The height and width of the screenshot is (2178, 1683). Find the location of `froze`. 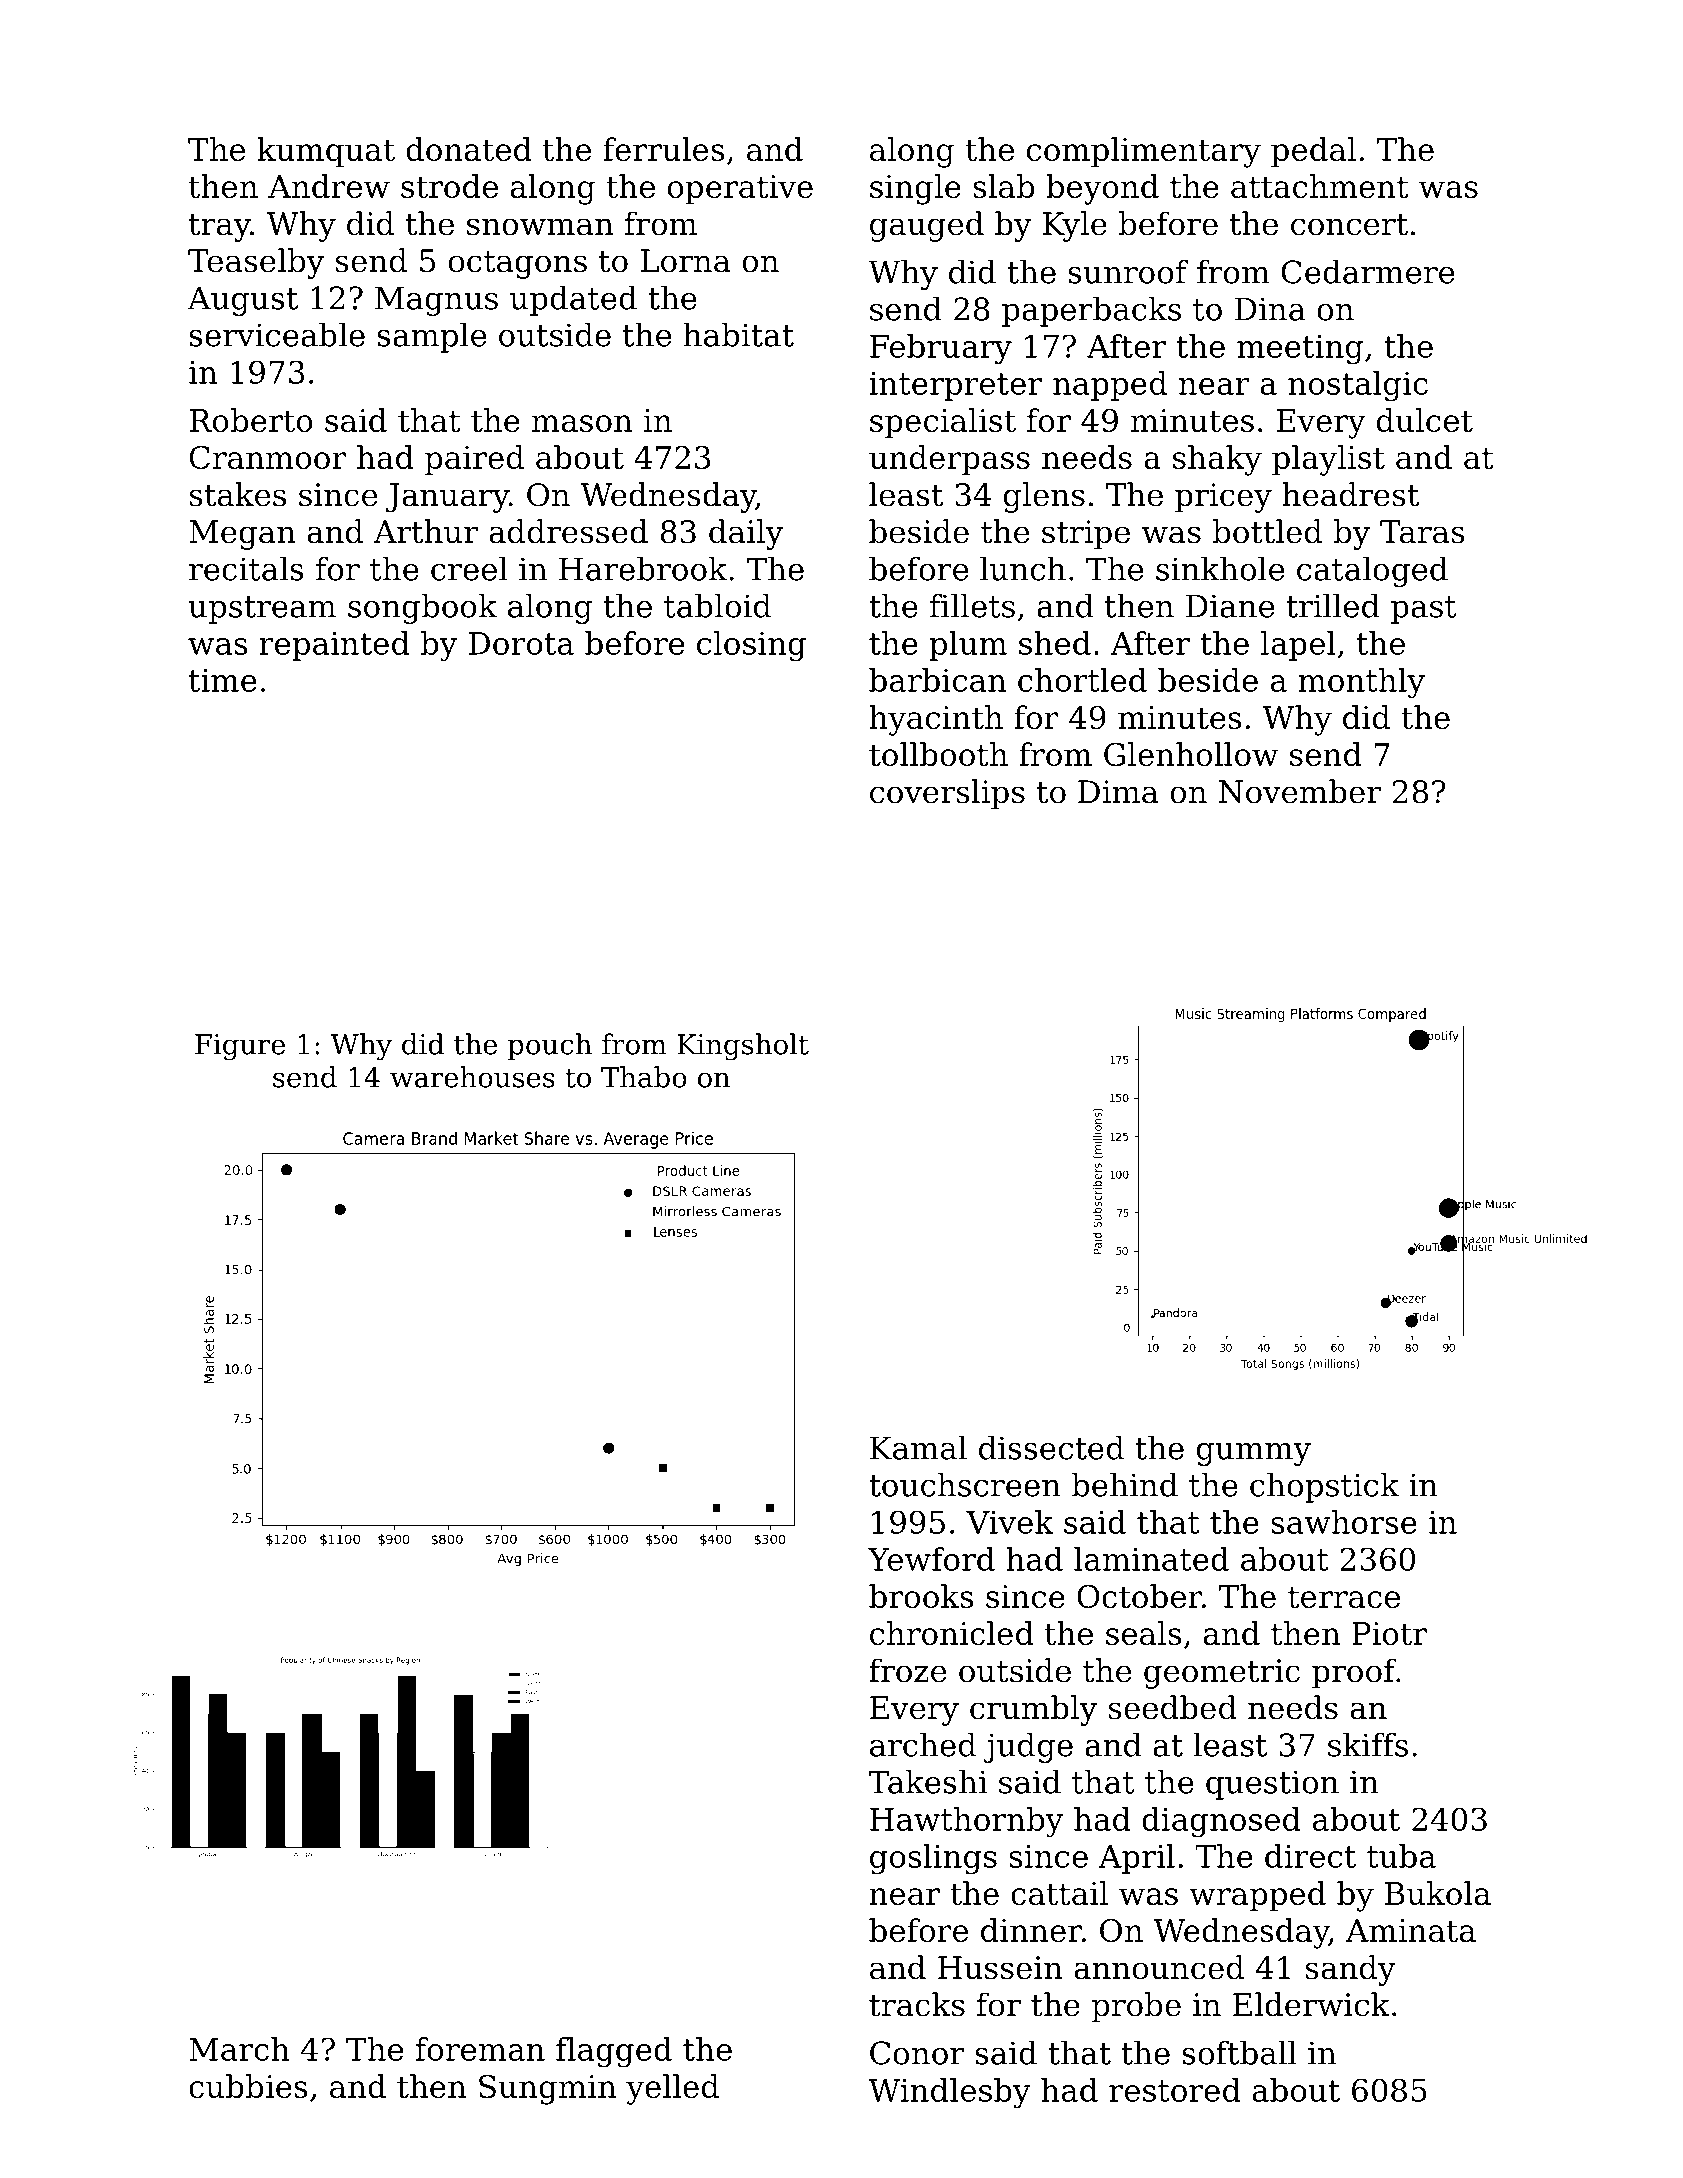

froze is located at coordinates (907, 1670).
